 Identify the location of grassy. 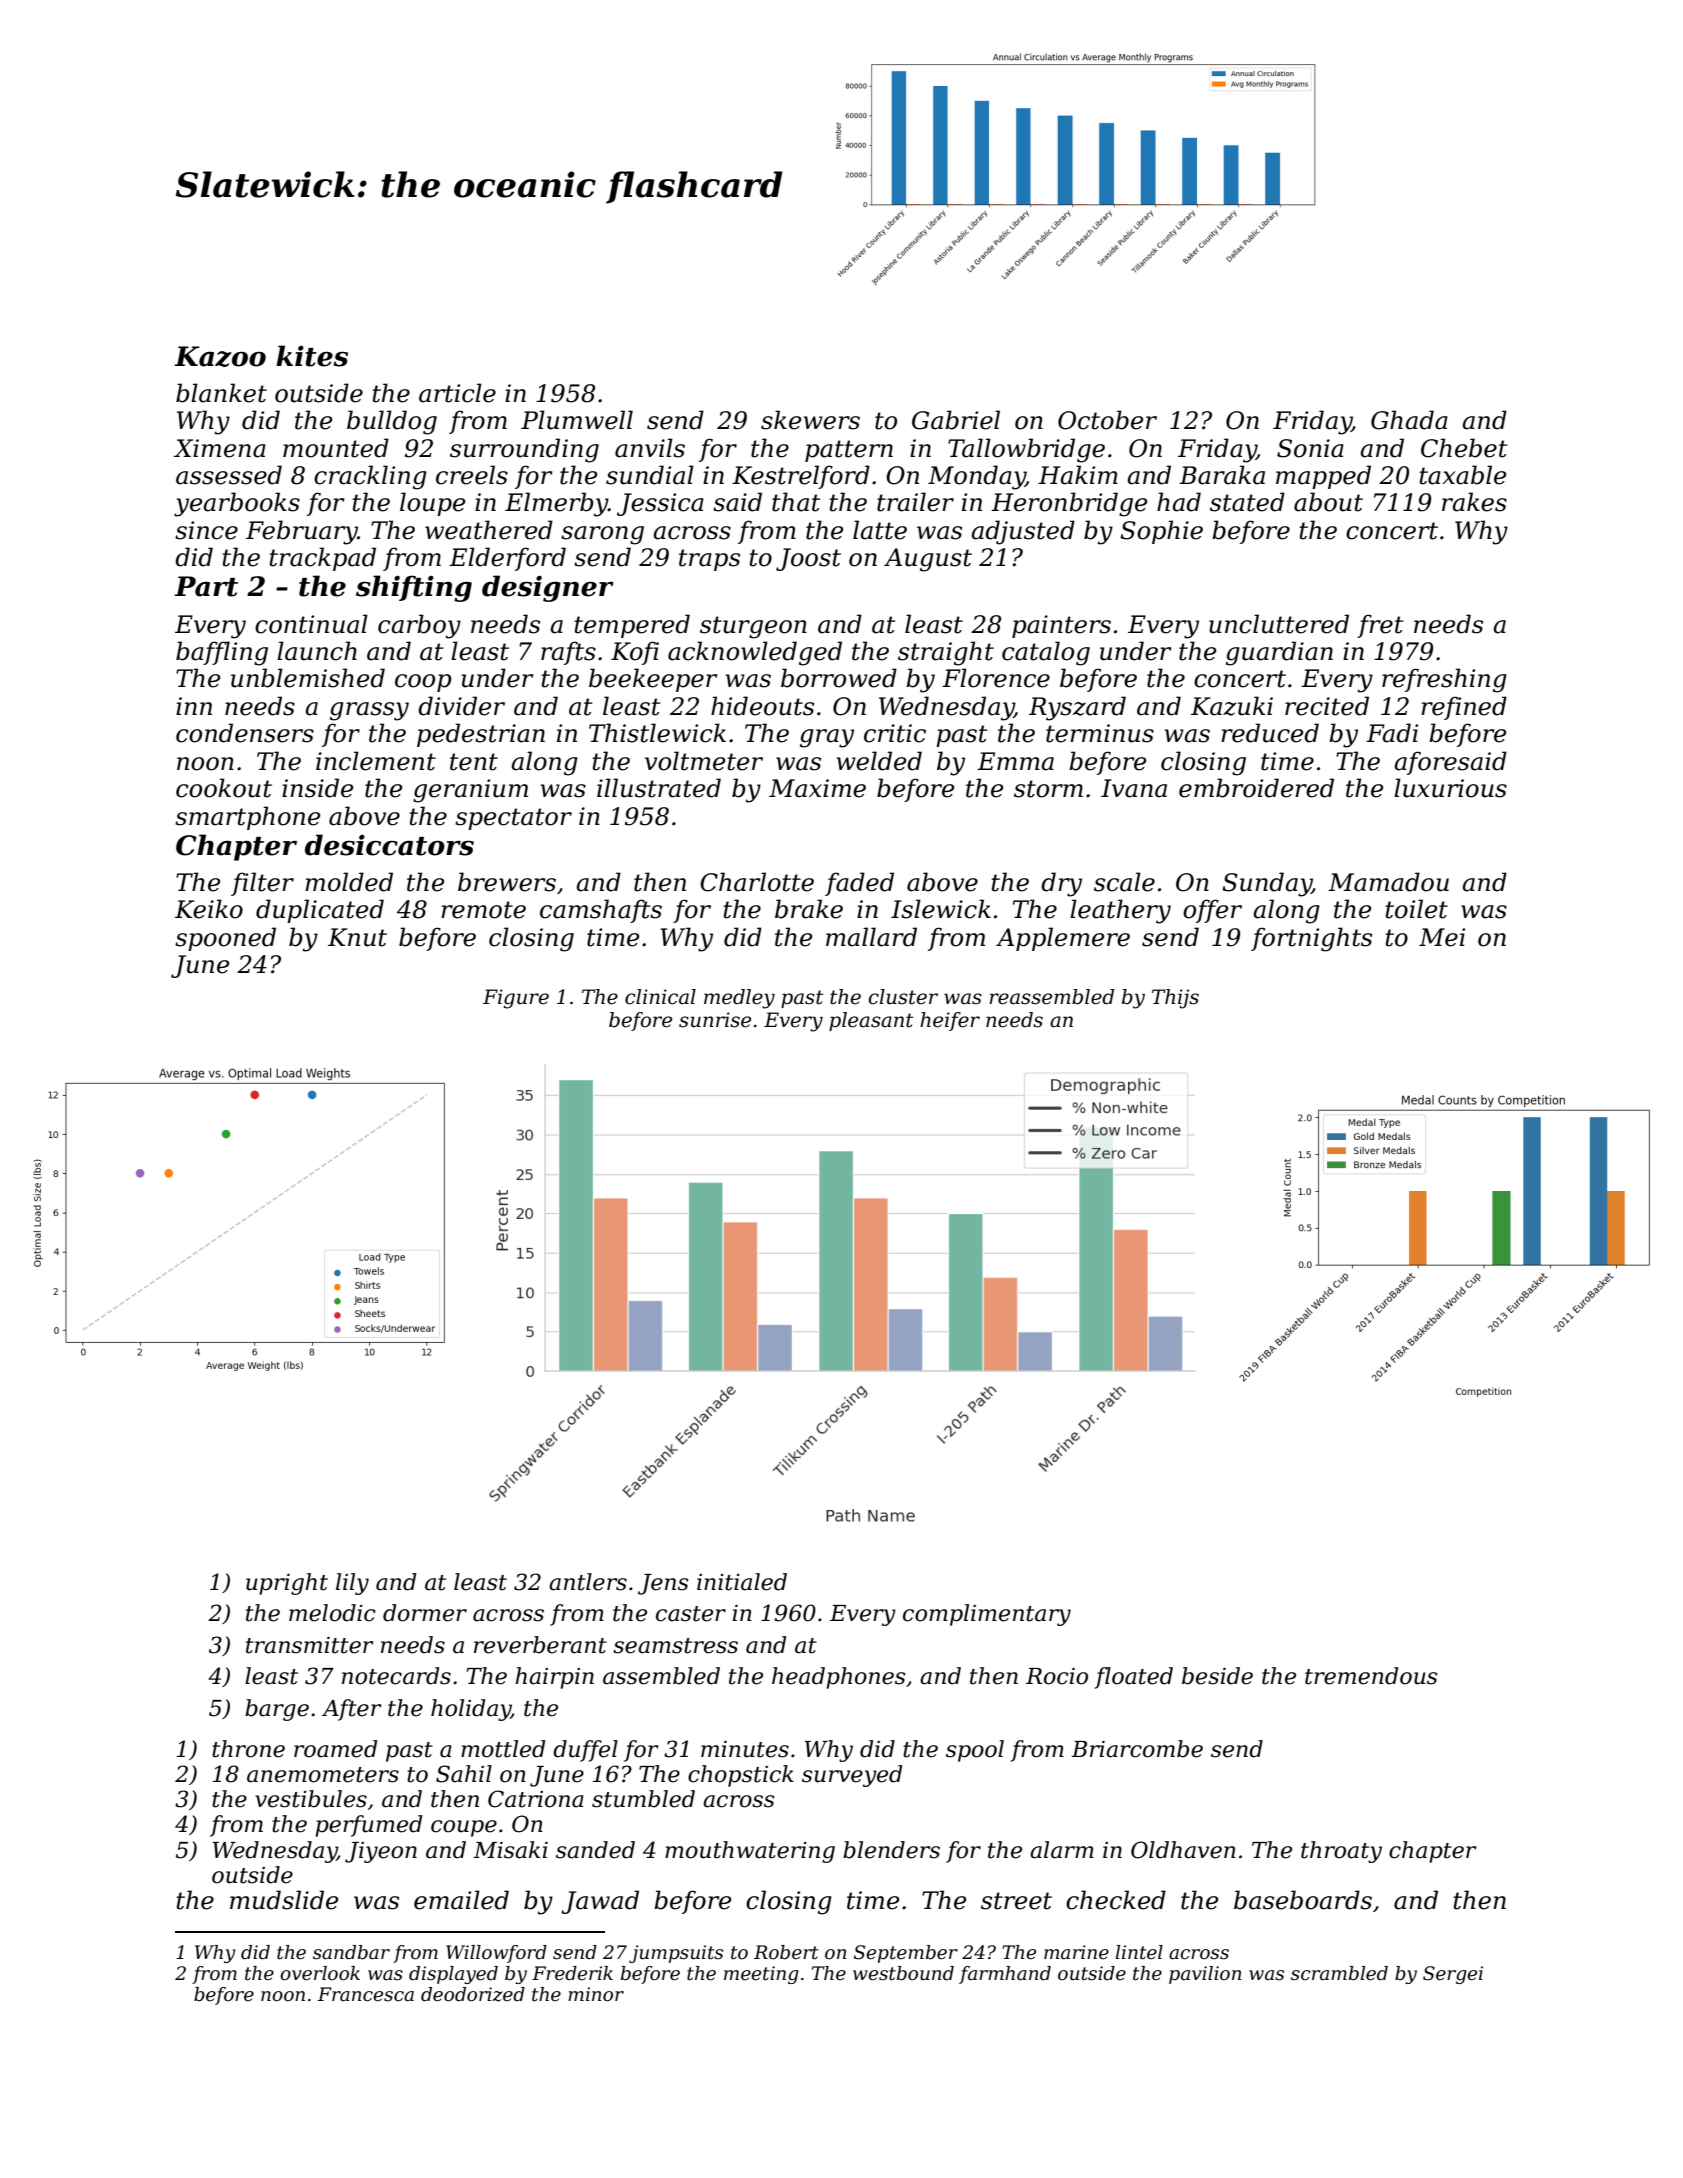
(369, 711).
